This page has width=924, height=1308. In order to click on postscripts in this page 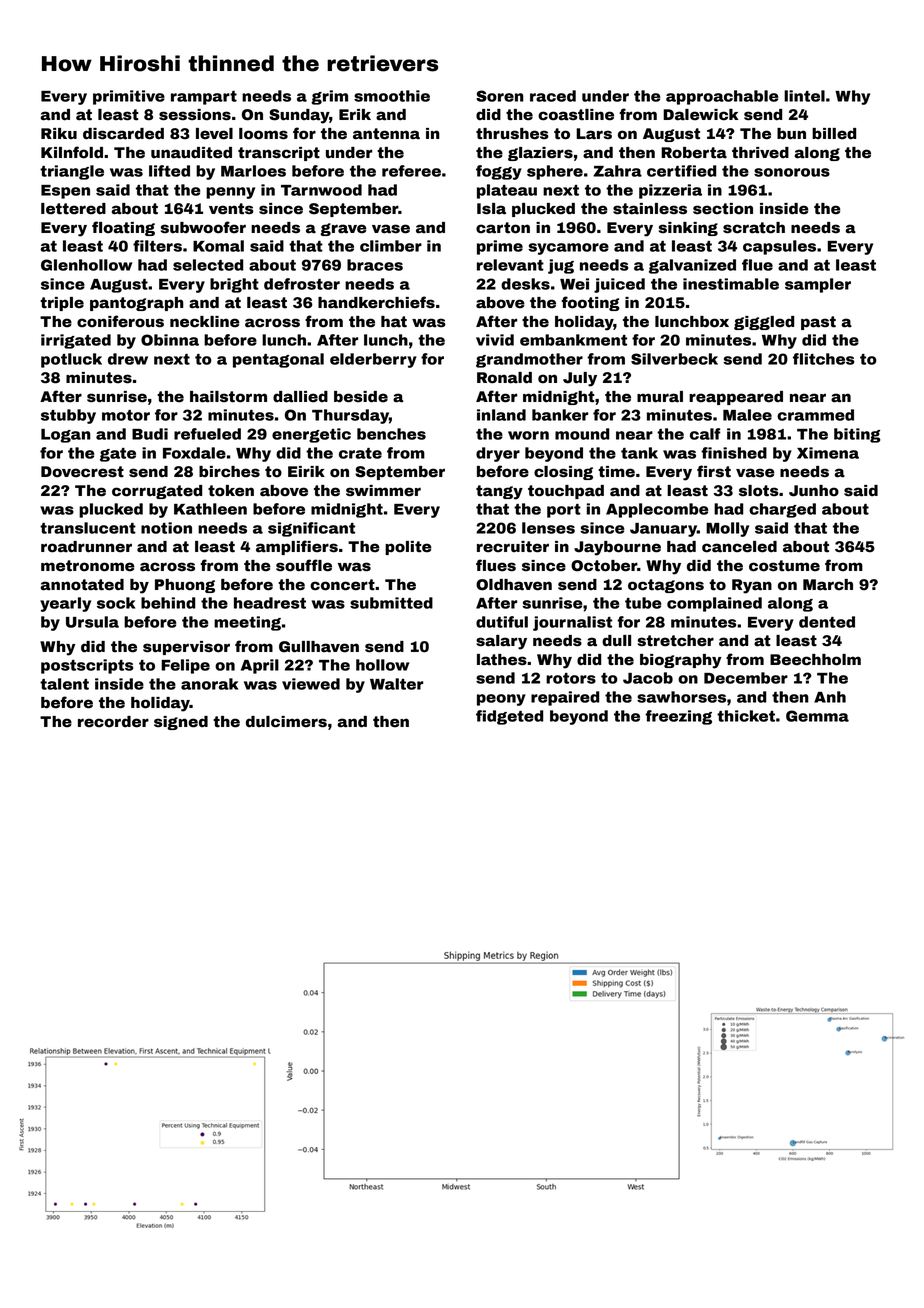, I will do `click(87, 666)`.
